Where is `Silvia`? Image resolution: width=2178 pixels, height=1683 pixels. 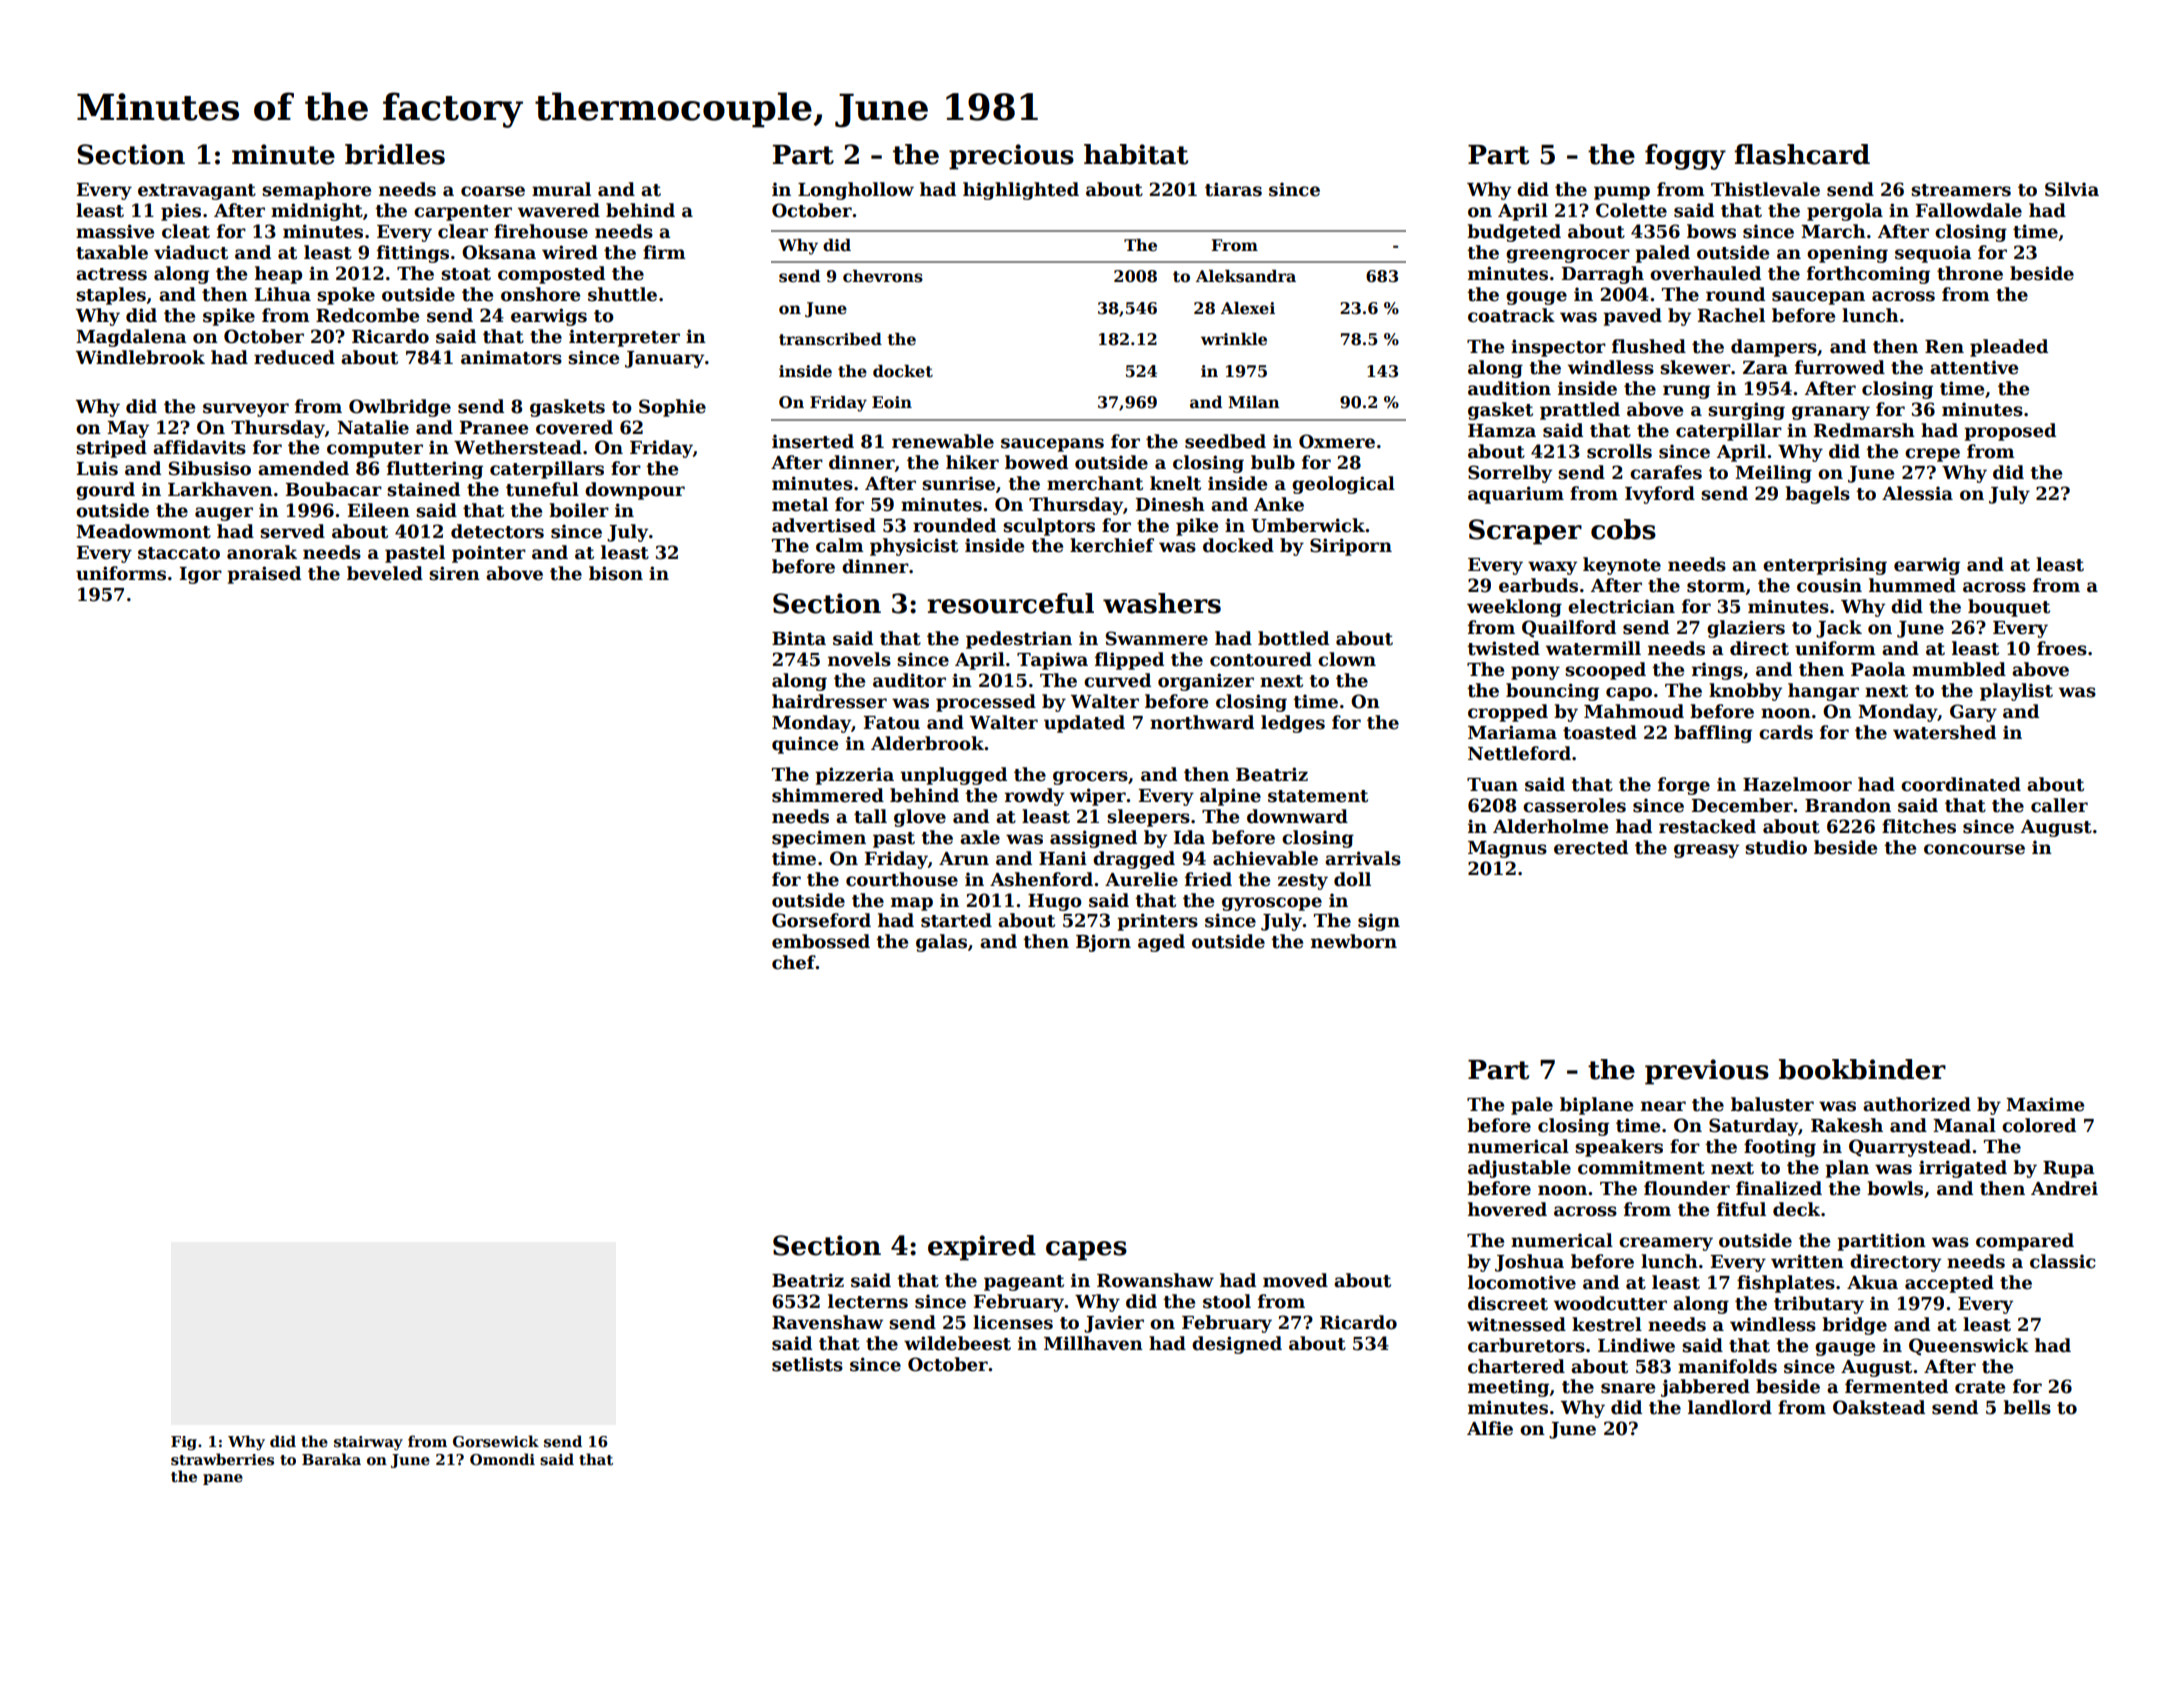 Silvia is located at coordinates (2072, 189).
